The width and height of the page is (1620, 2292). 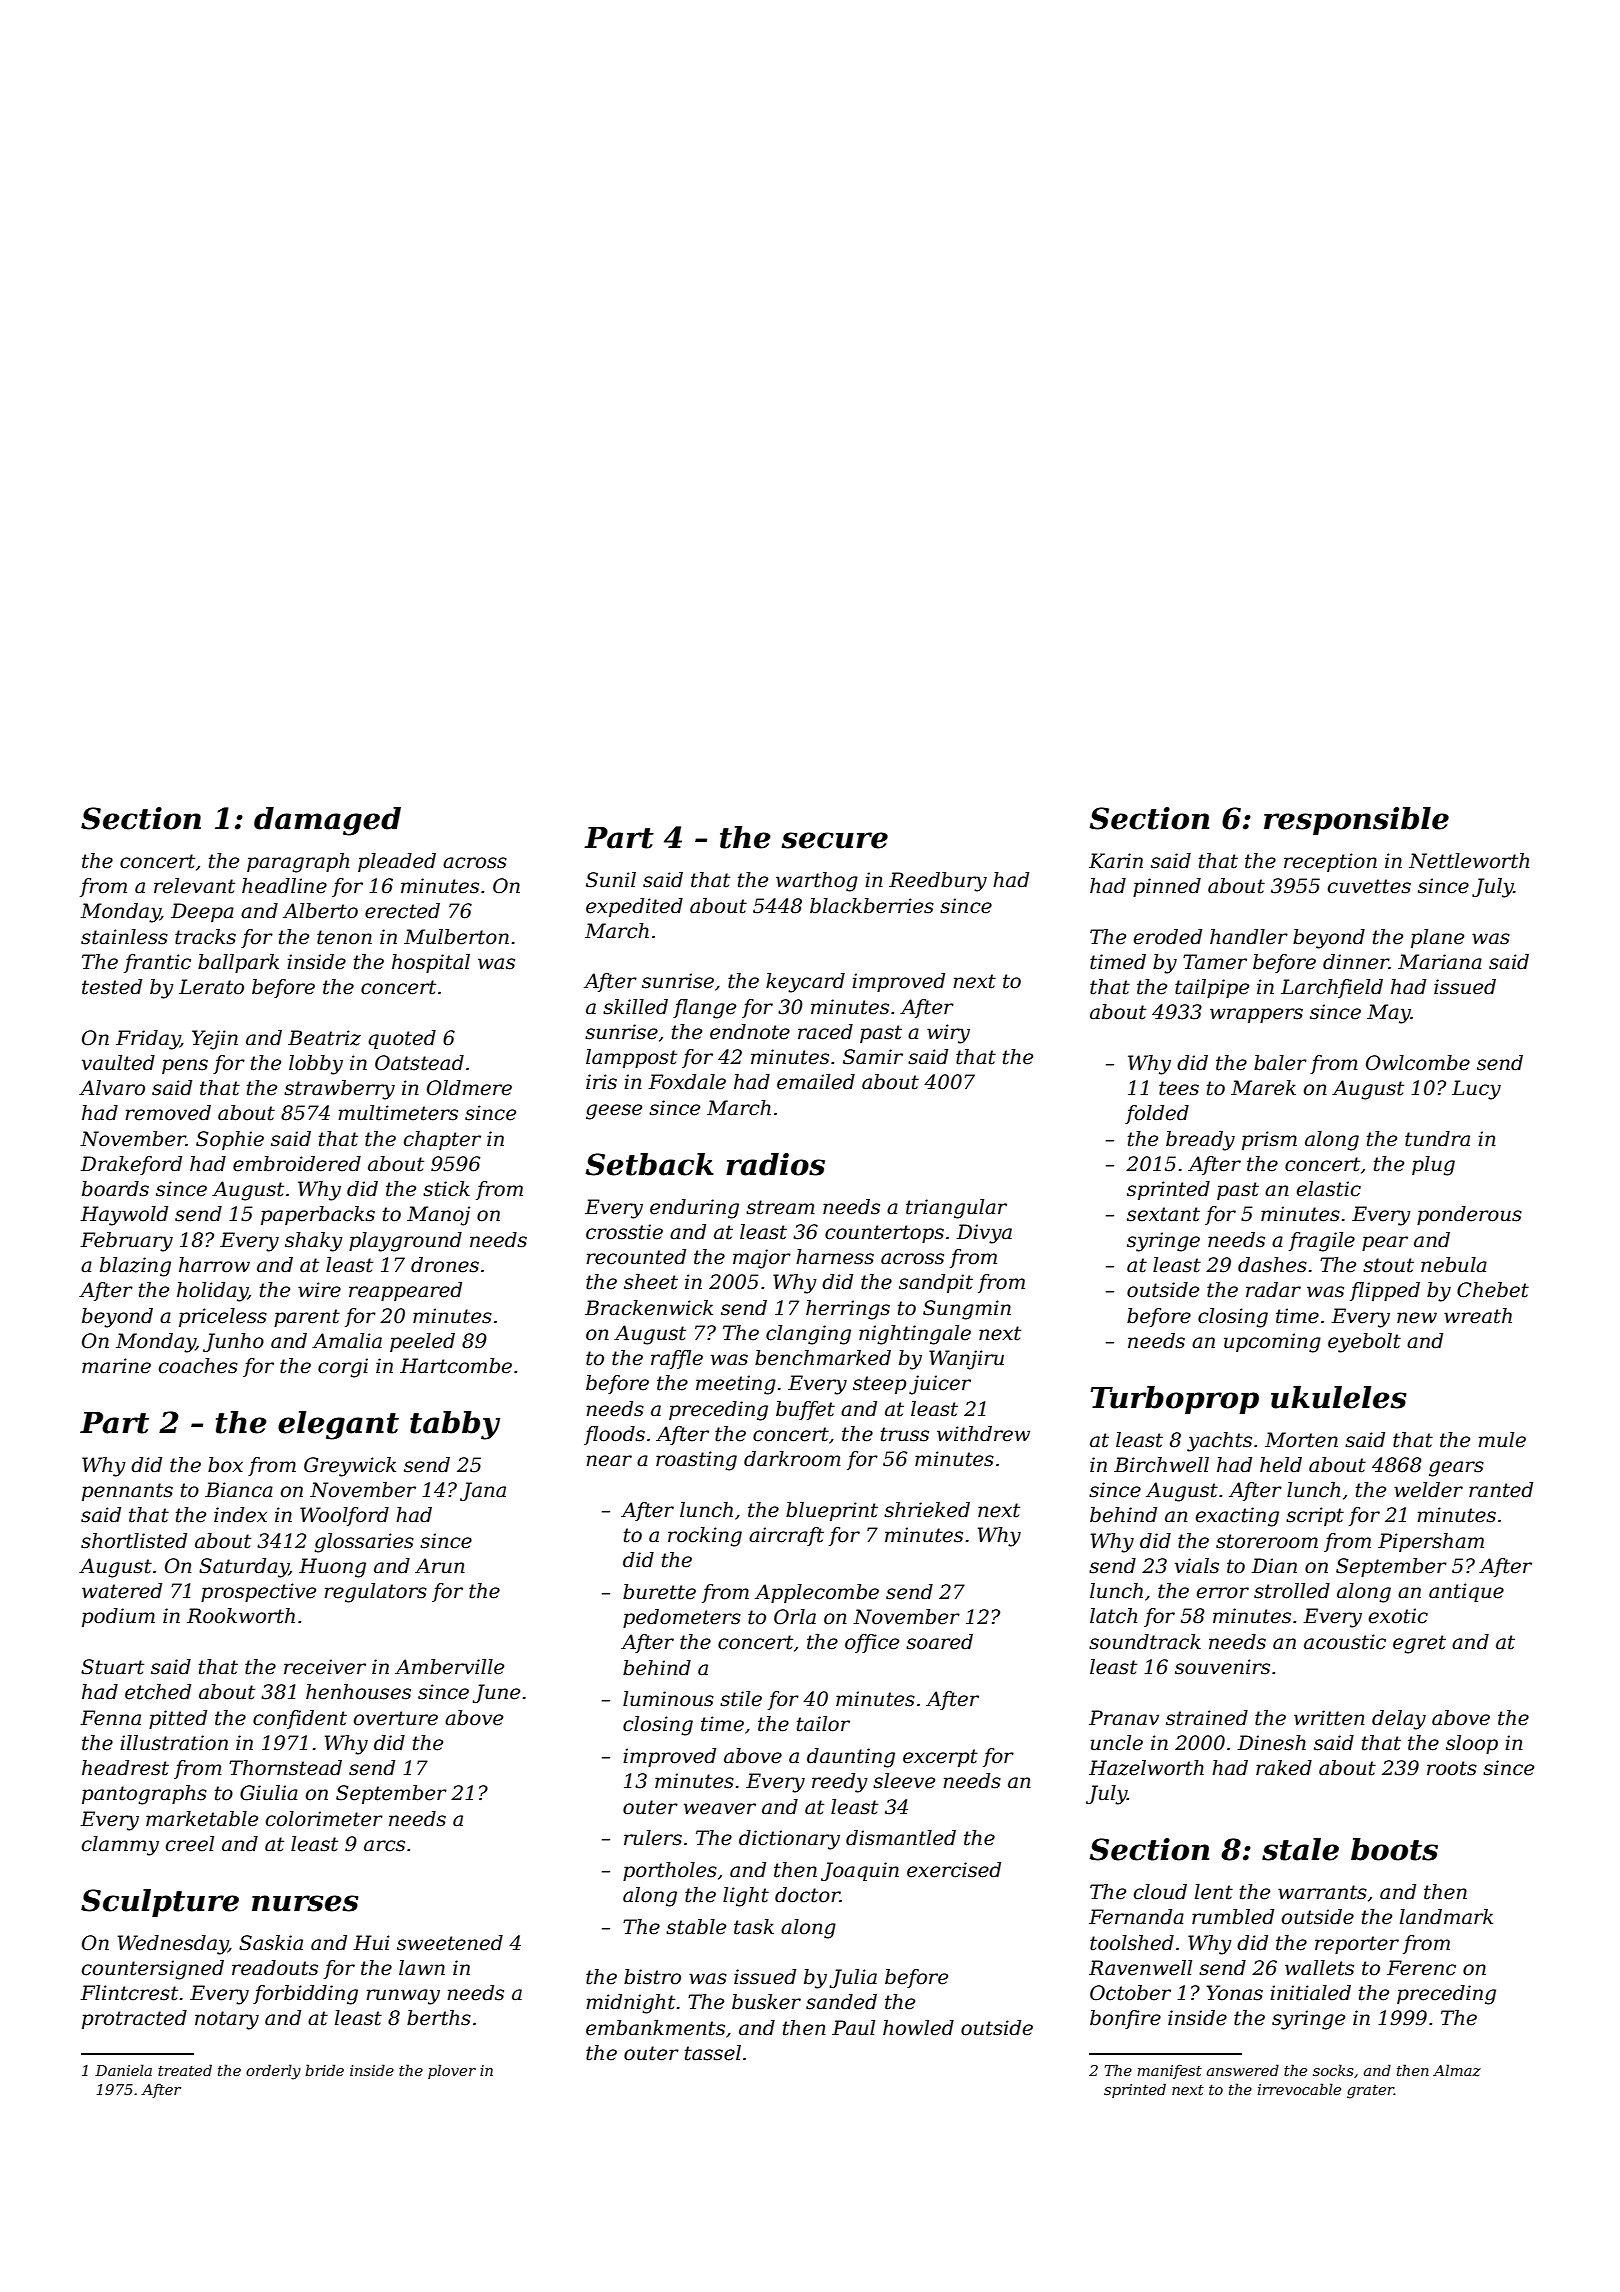 What do you see at coordinates (1466, 1592) in the page?
I see `antique` at bounding box center [1466, 1592].
